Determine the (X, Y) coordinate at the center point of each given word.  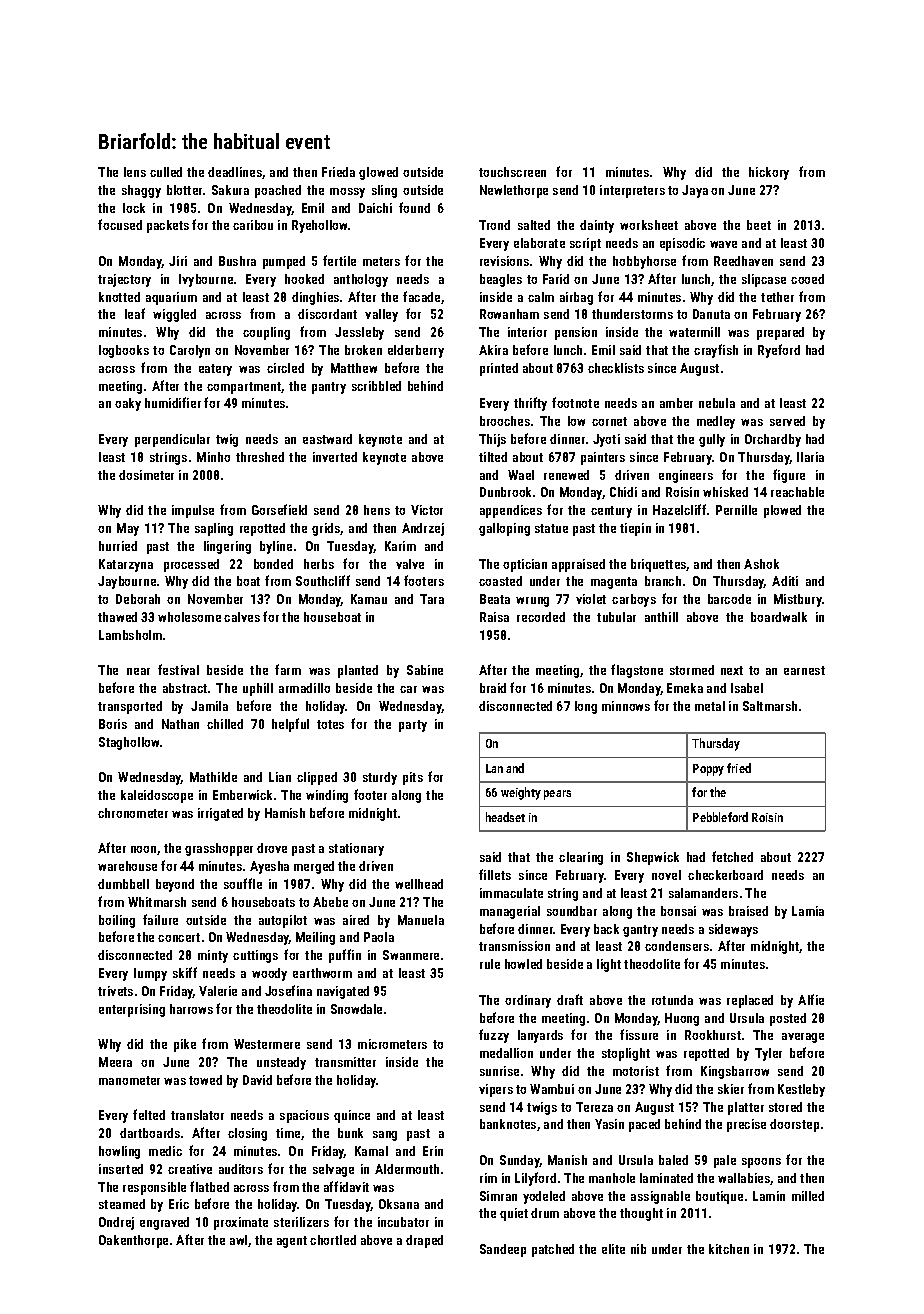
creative (190, 1169)
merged (314, 867)
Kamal (371, 1151)
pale (725, 1161)
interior (527, 332)
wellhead (419, 884)
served (787, 421)
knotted (119, 297)
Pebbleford (720, 817)
